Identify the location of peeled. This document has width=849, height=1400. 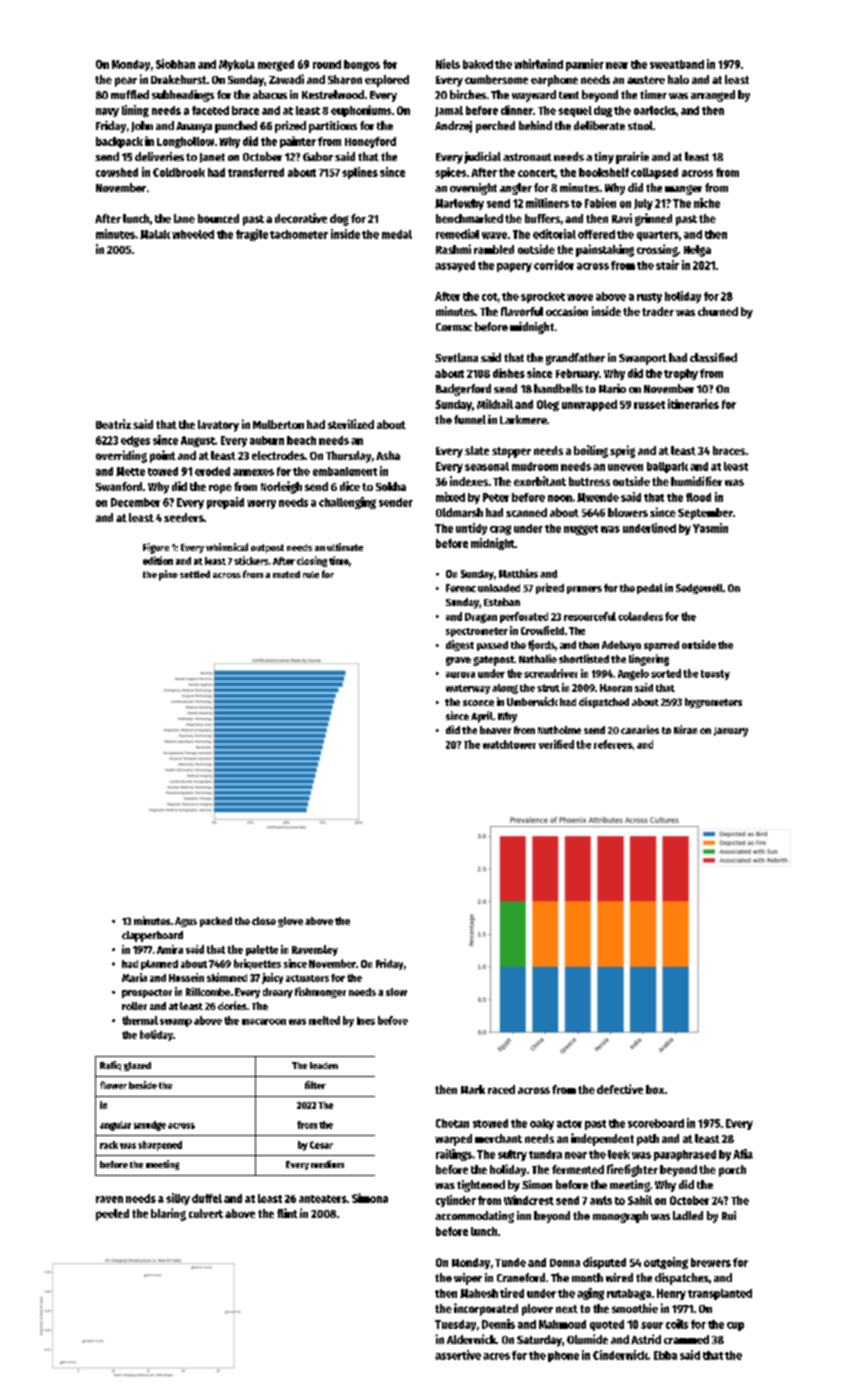
(112, 1215).
